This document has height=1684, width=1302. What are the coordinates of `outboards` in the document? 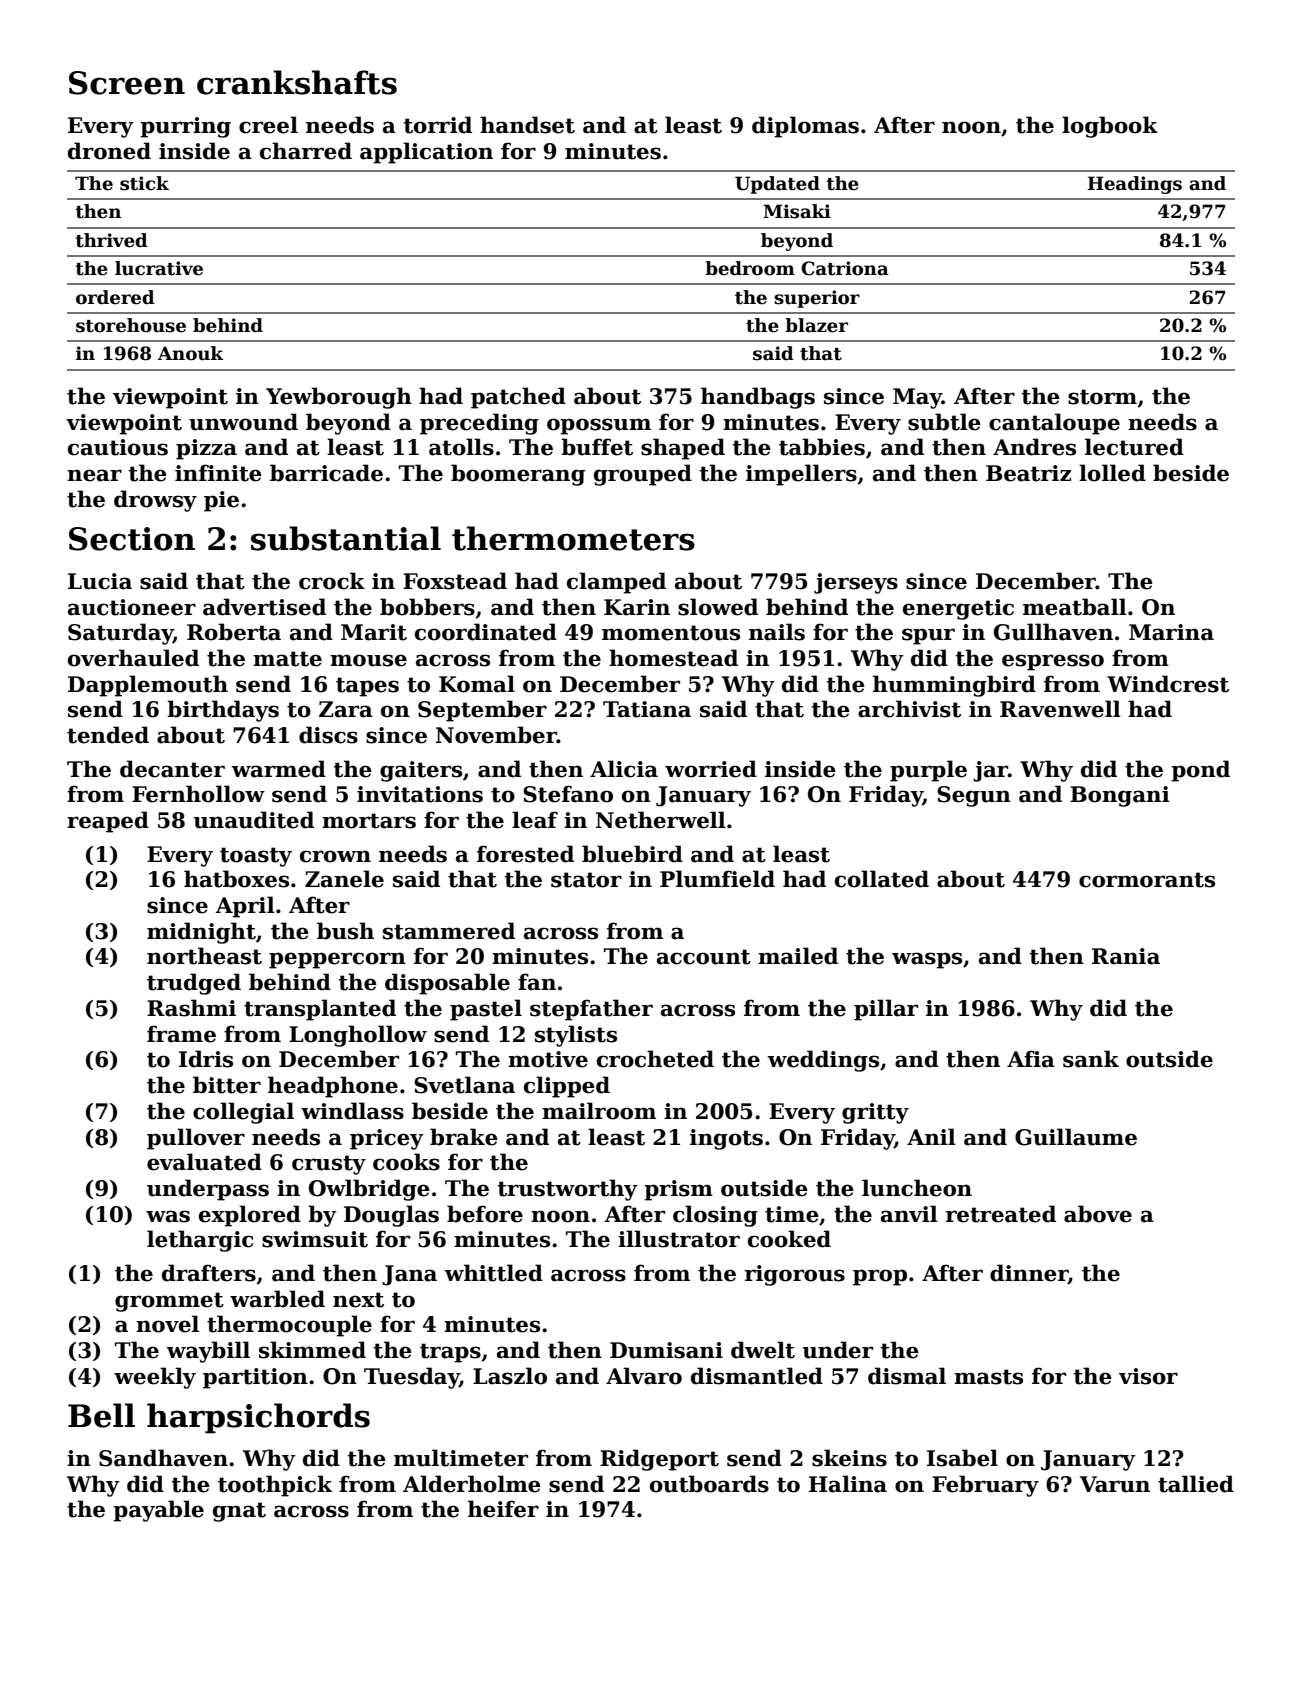 It's located at (709, 1484).
